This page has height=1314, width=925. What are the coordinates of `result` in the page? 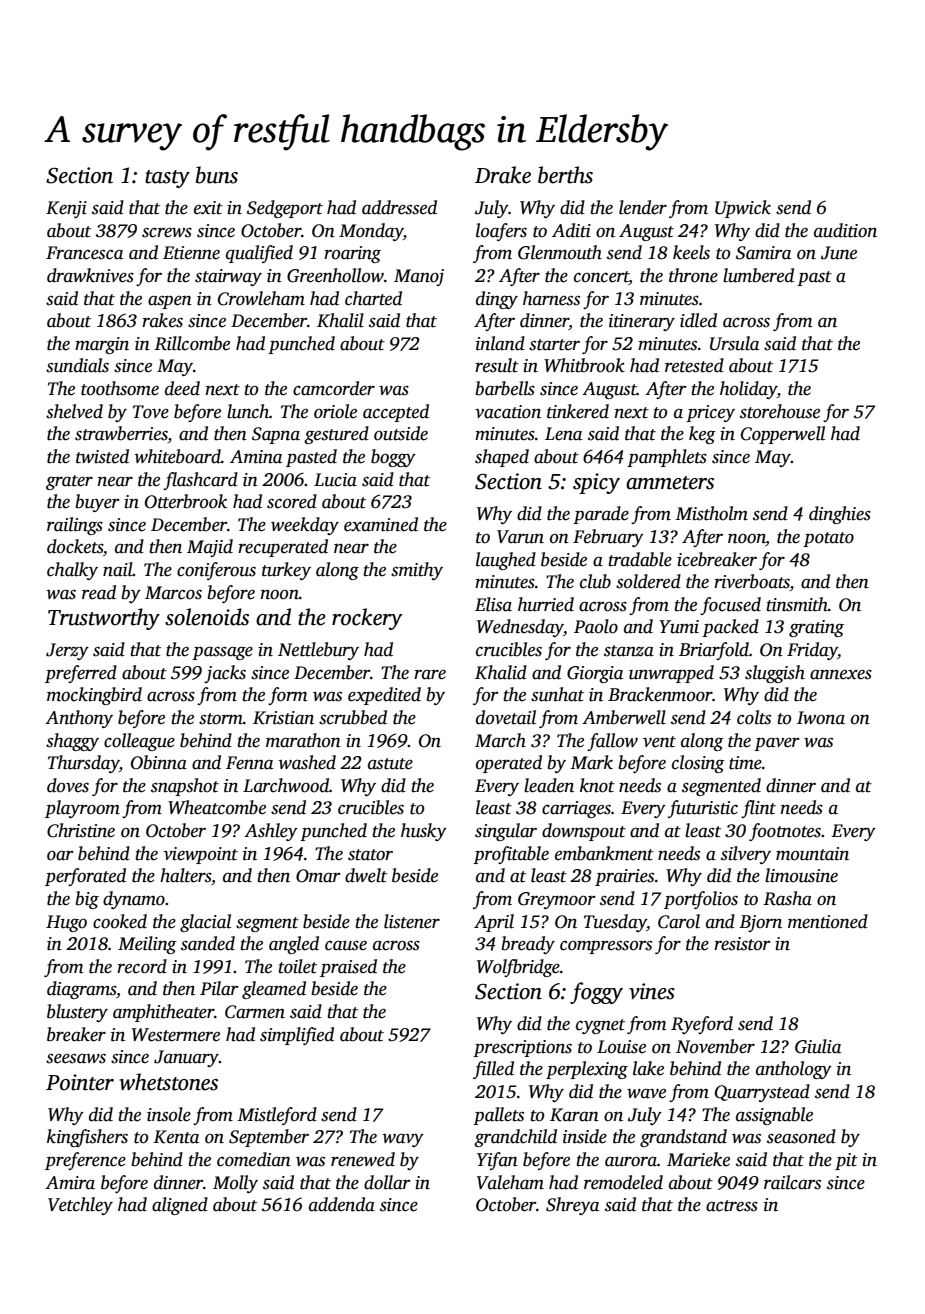 It's located at (497, 365).
